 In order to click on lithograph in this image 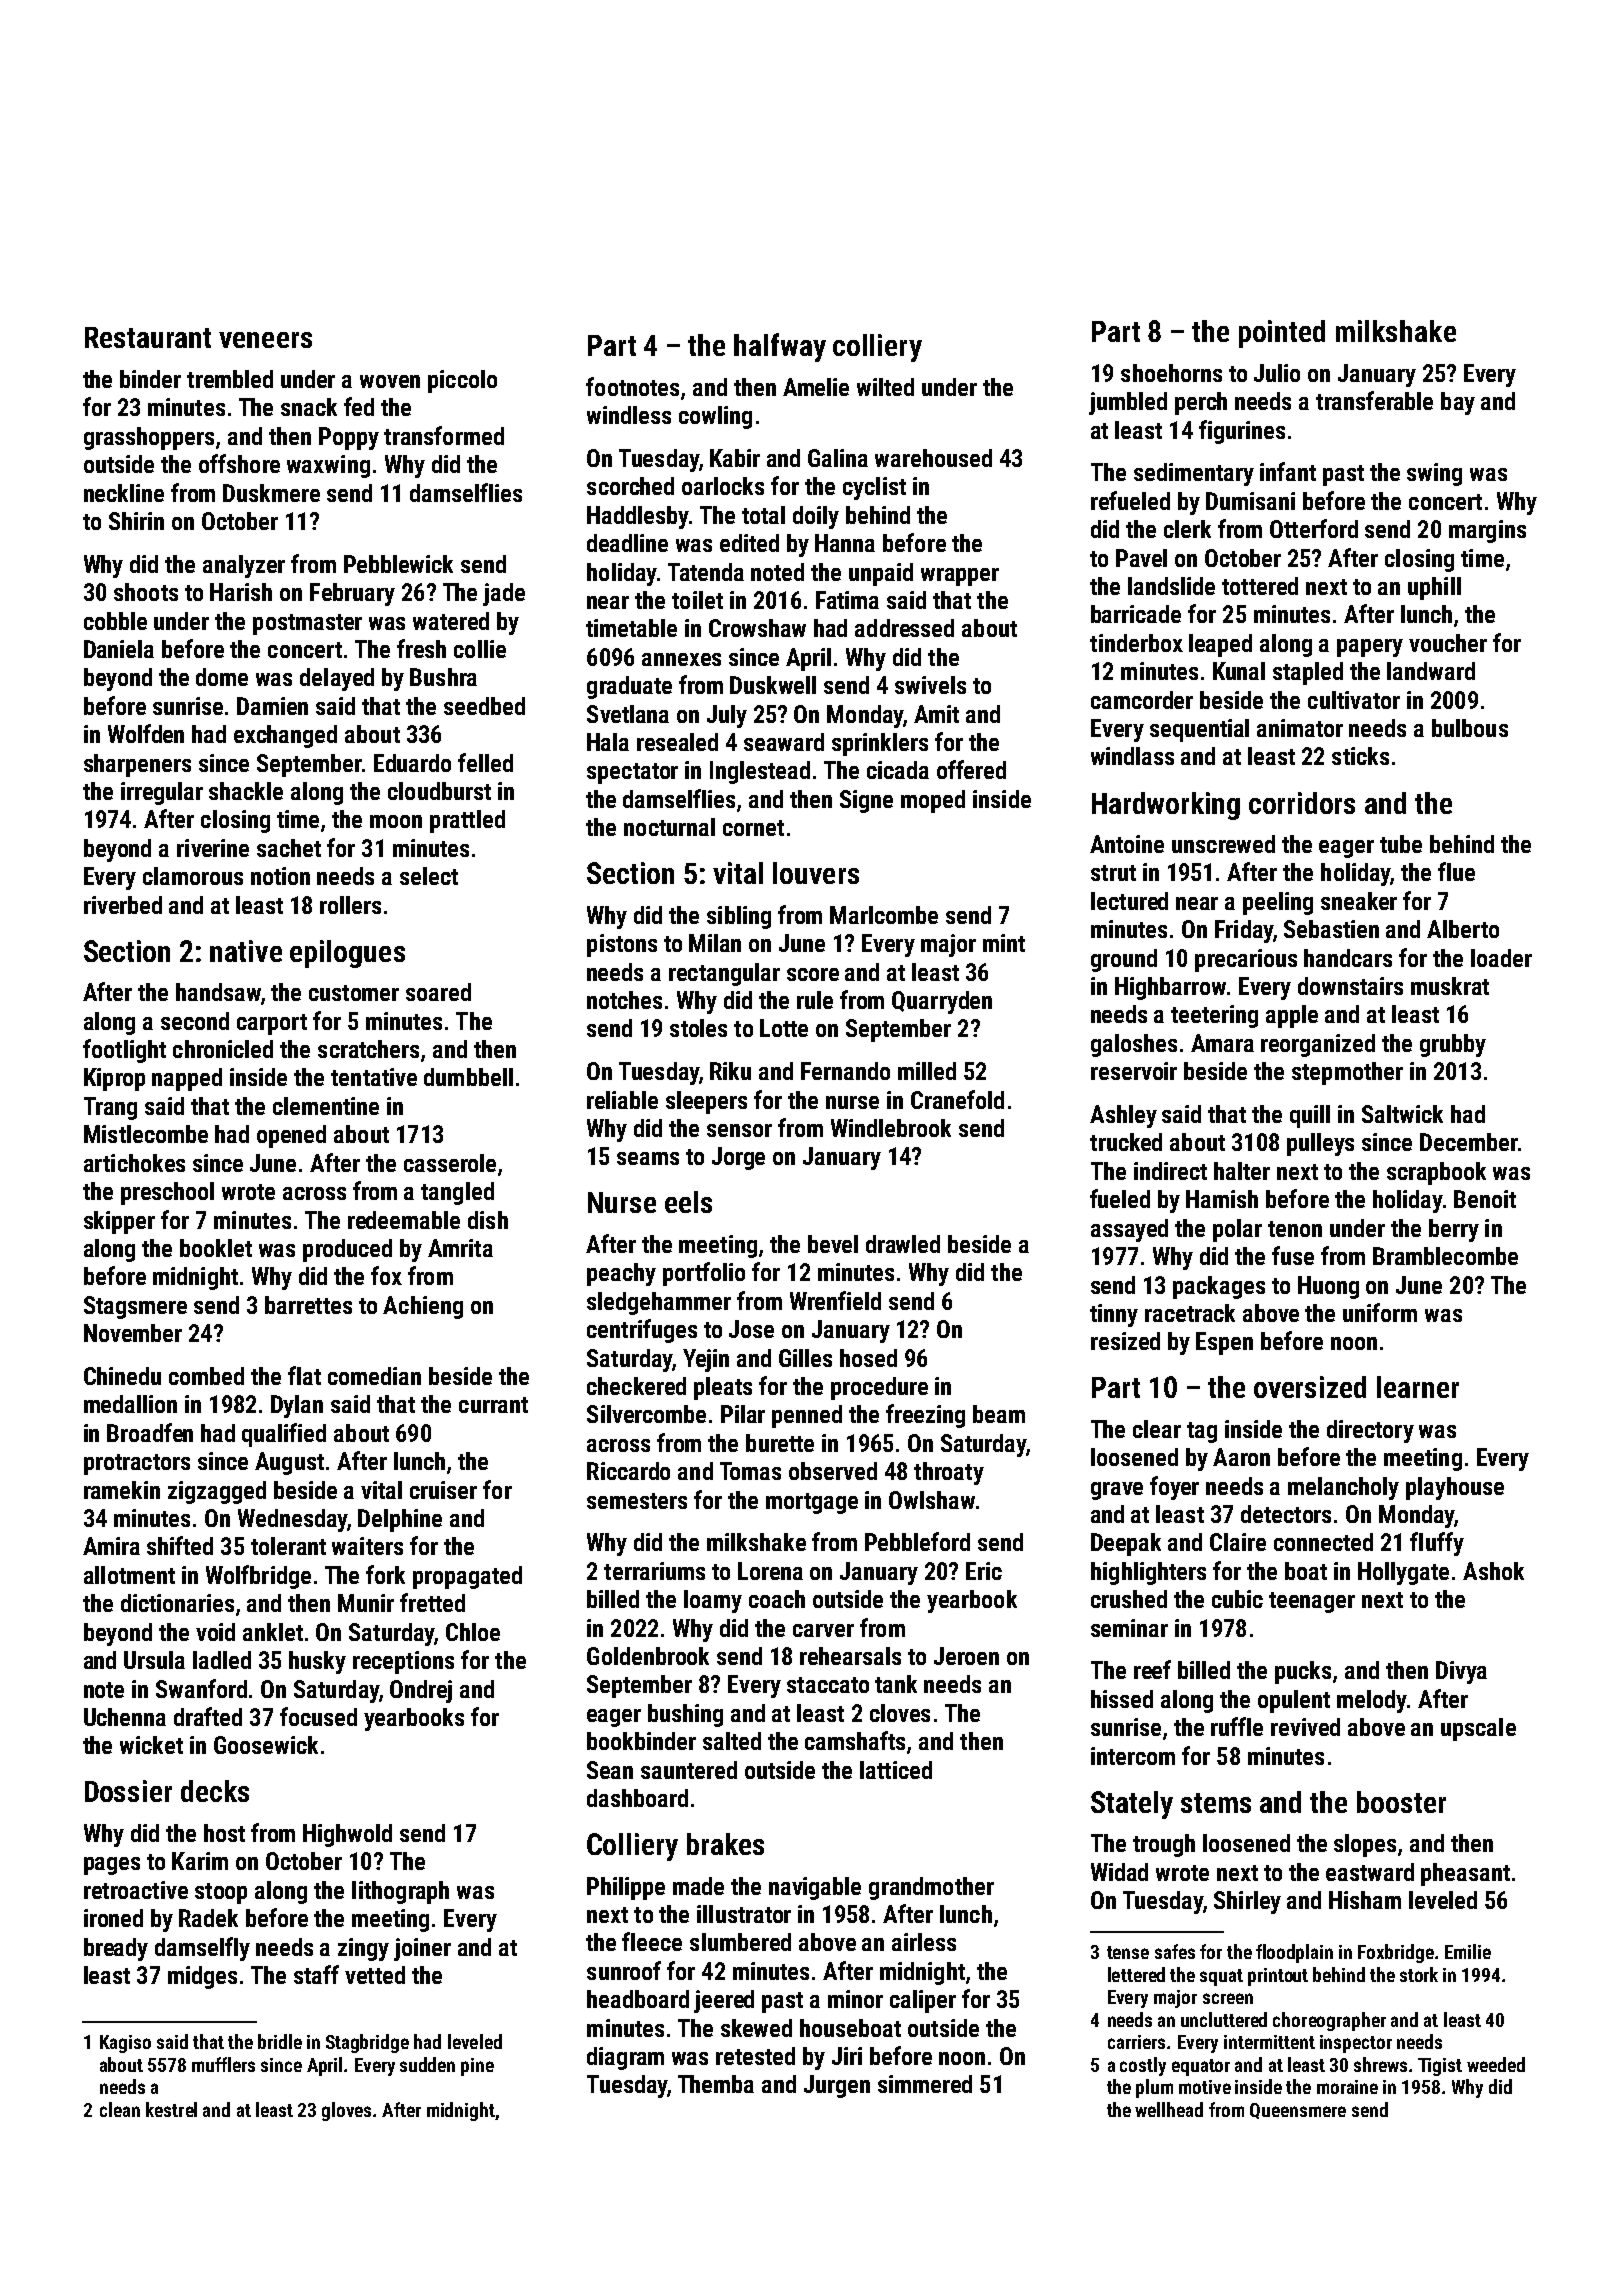, I will do `click(400, 1892)`.
